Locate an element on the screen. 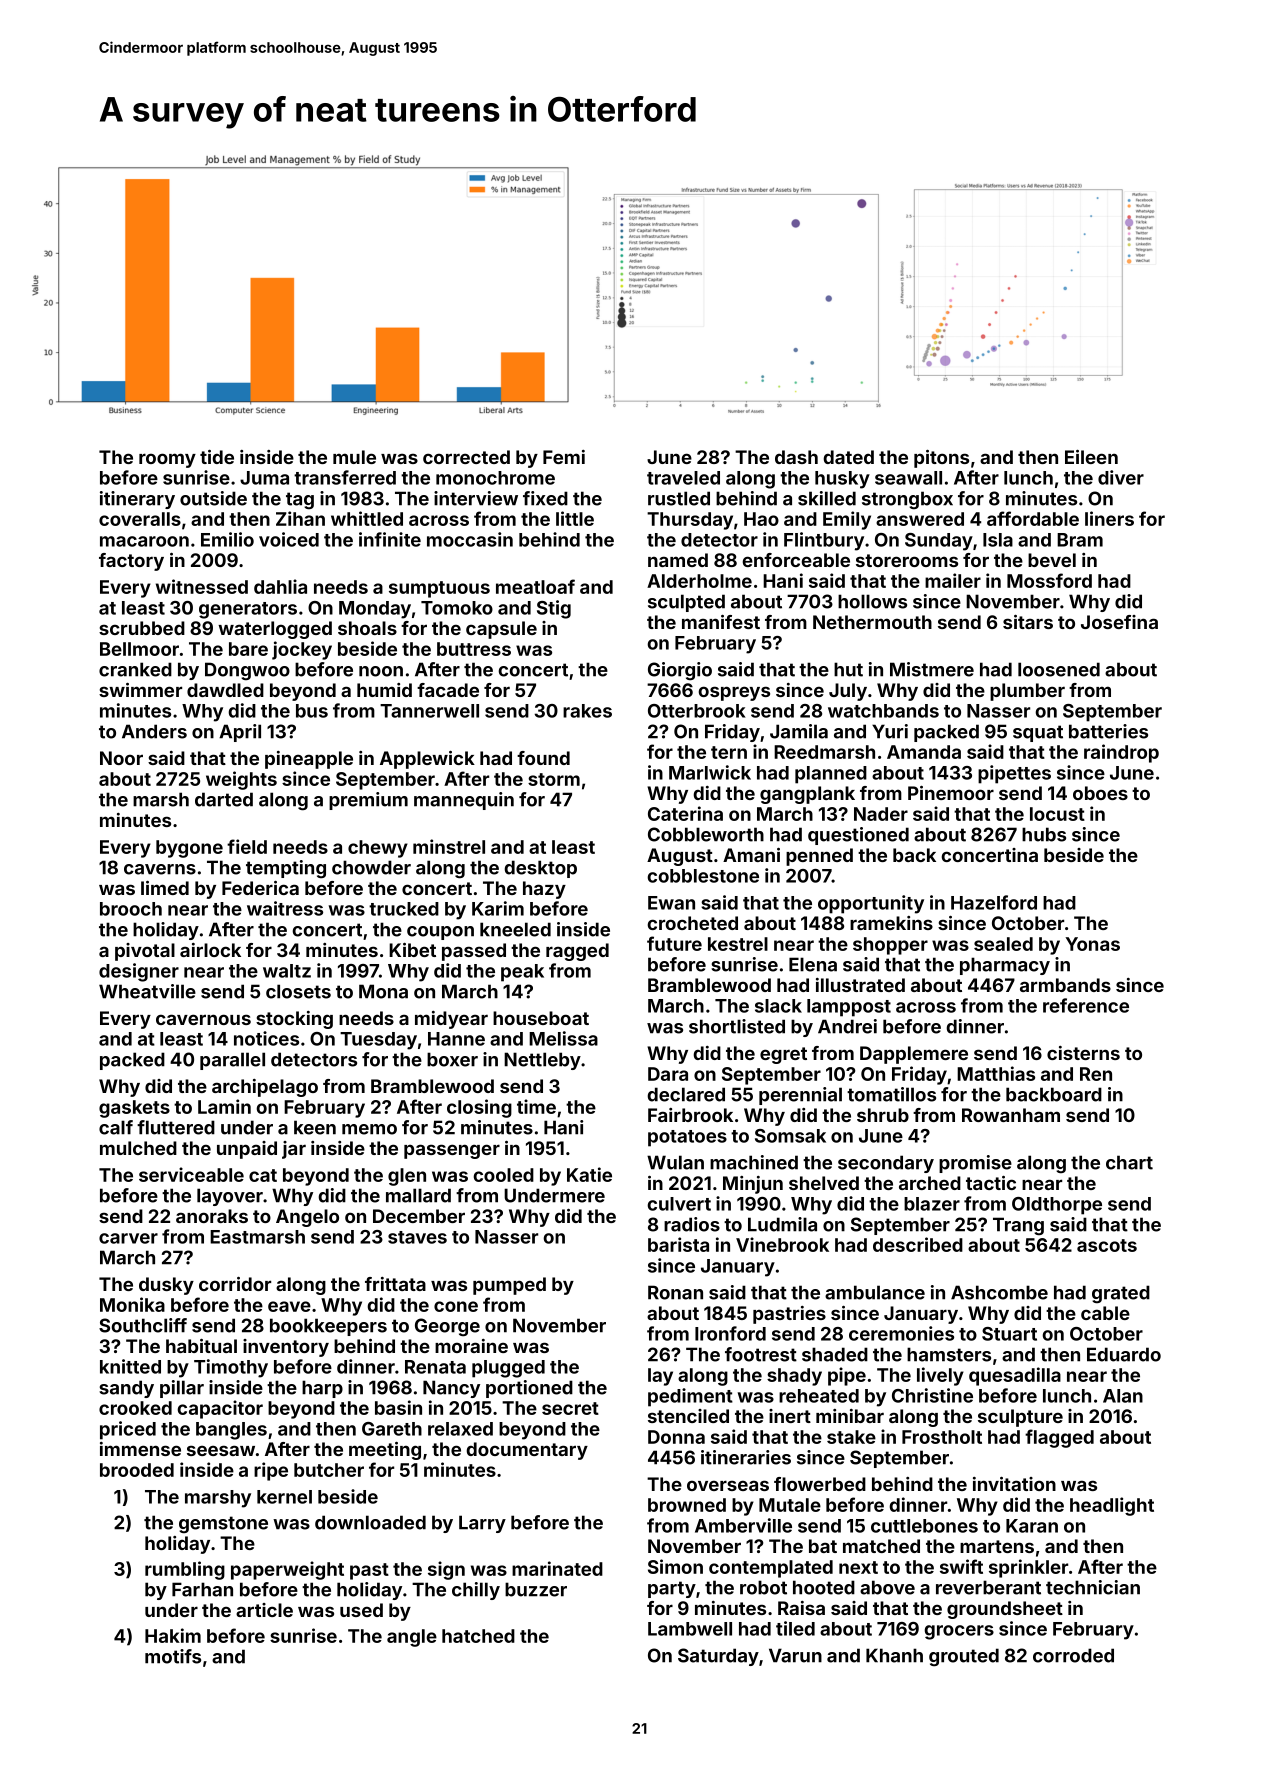  cavernous is located at coordinates (203, 1019).
